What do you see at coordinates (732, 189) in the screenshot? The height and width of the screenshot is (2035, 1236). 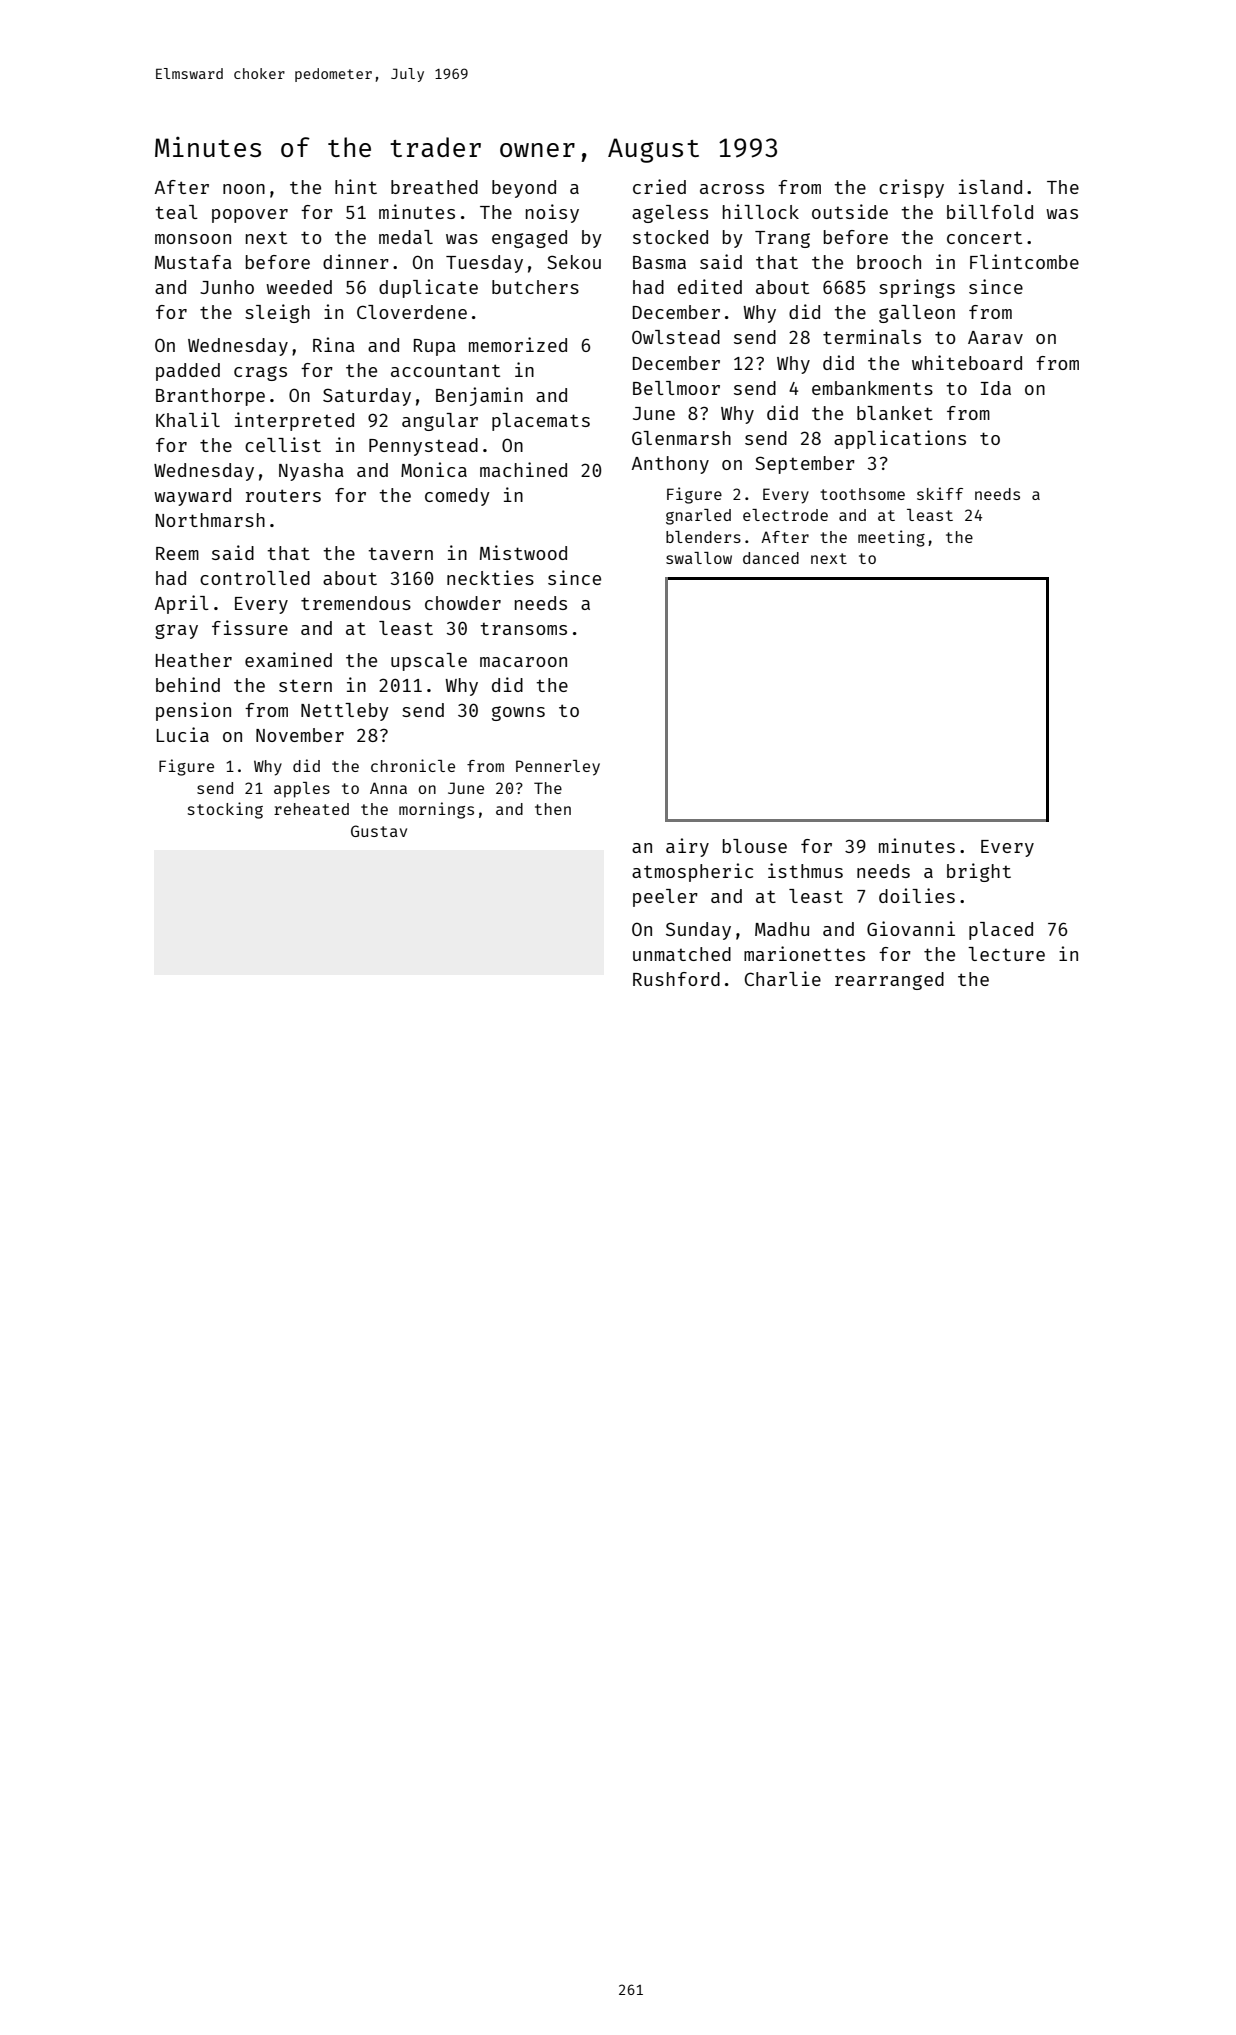 I see `across` at bounding box center [732, 189].
